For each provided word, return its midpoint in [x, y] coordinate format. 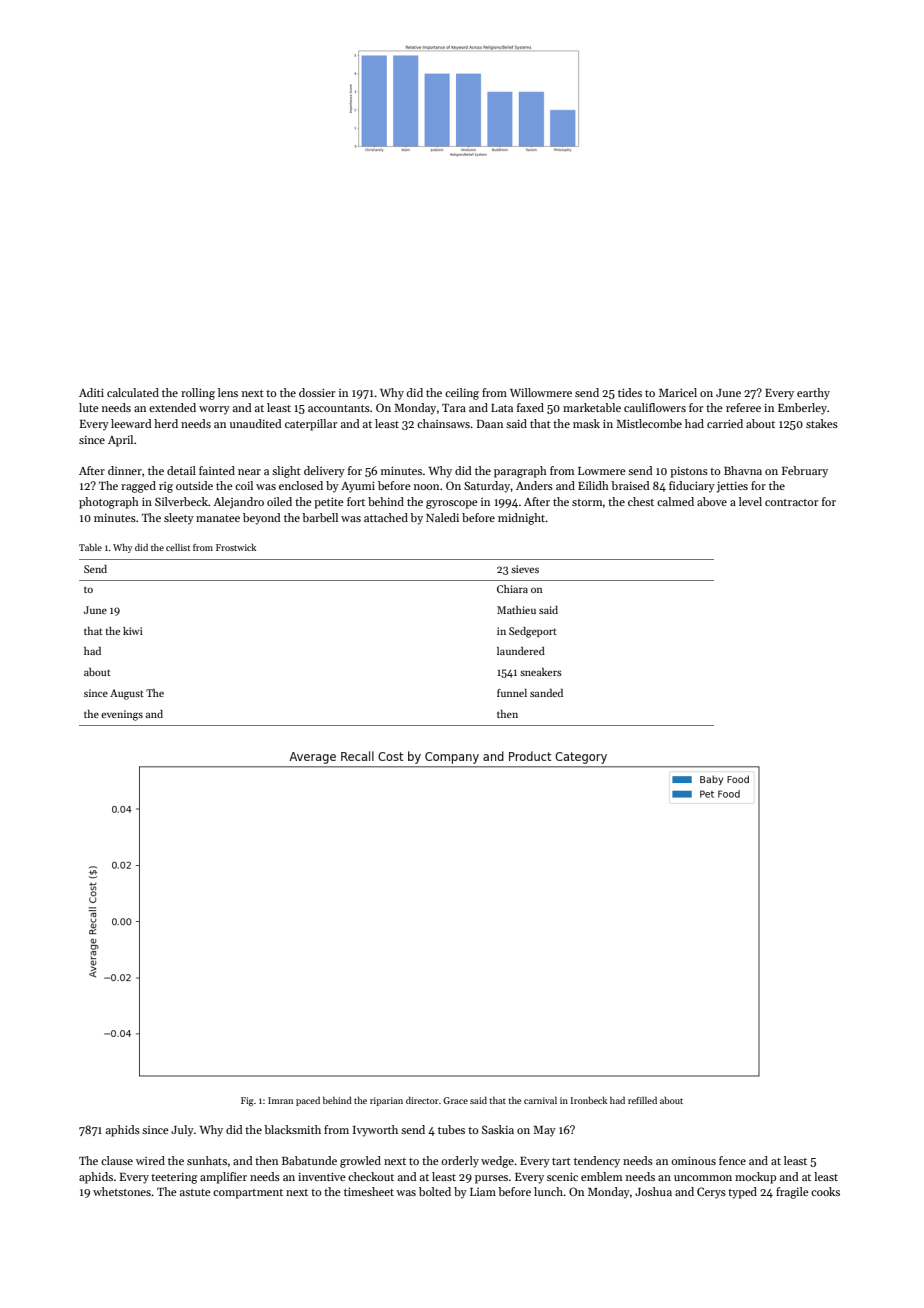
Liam [483, 1192]
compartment [248, 1194]
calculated [133, 392]
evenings [122, 715]
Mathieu [516, 610]
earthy [813, 394]
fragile [792, 1193]
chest [641, 501]
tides [630, 392]
